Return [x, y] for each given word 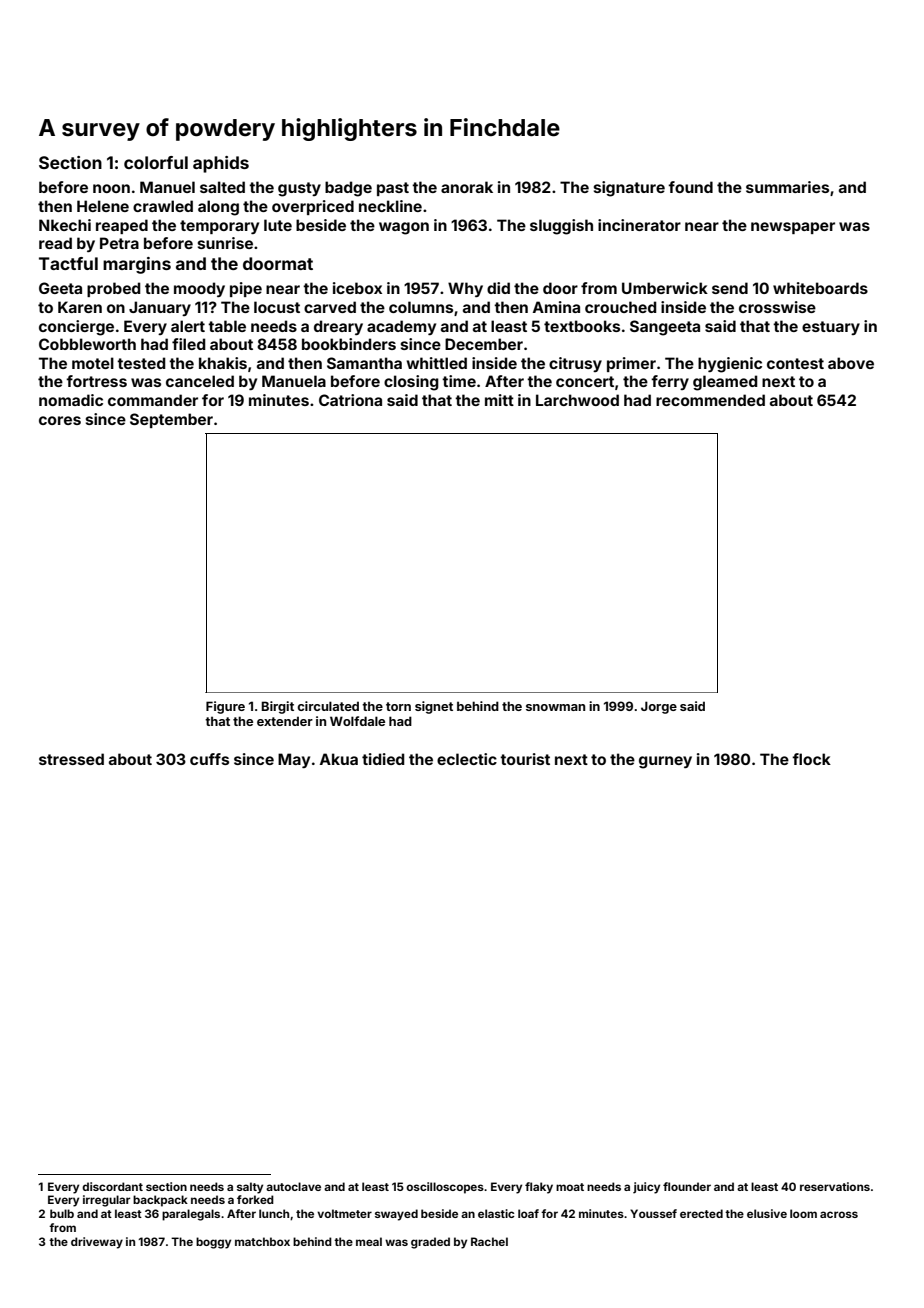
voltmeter [344, 1213]
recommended [710, 400]
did [498, 288]
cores [60, 420]
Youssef [653, 1213]
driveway [97, 1243]
